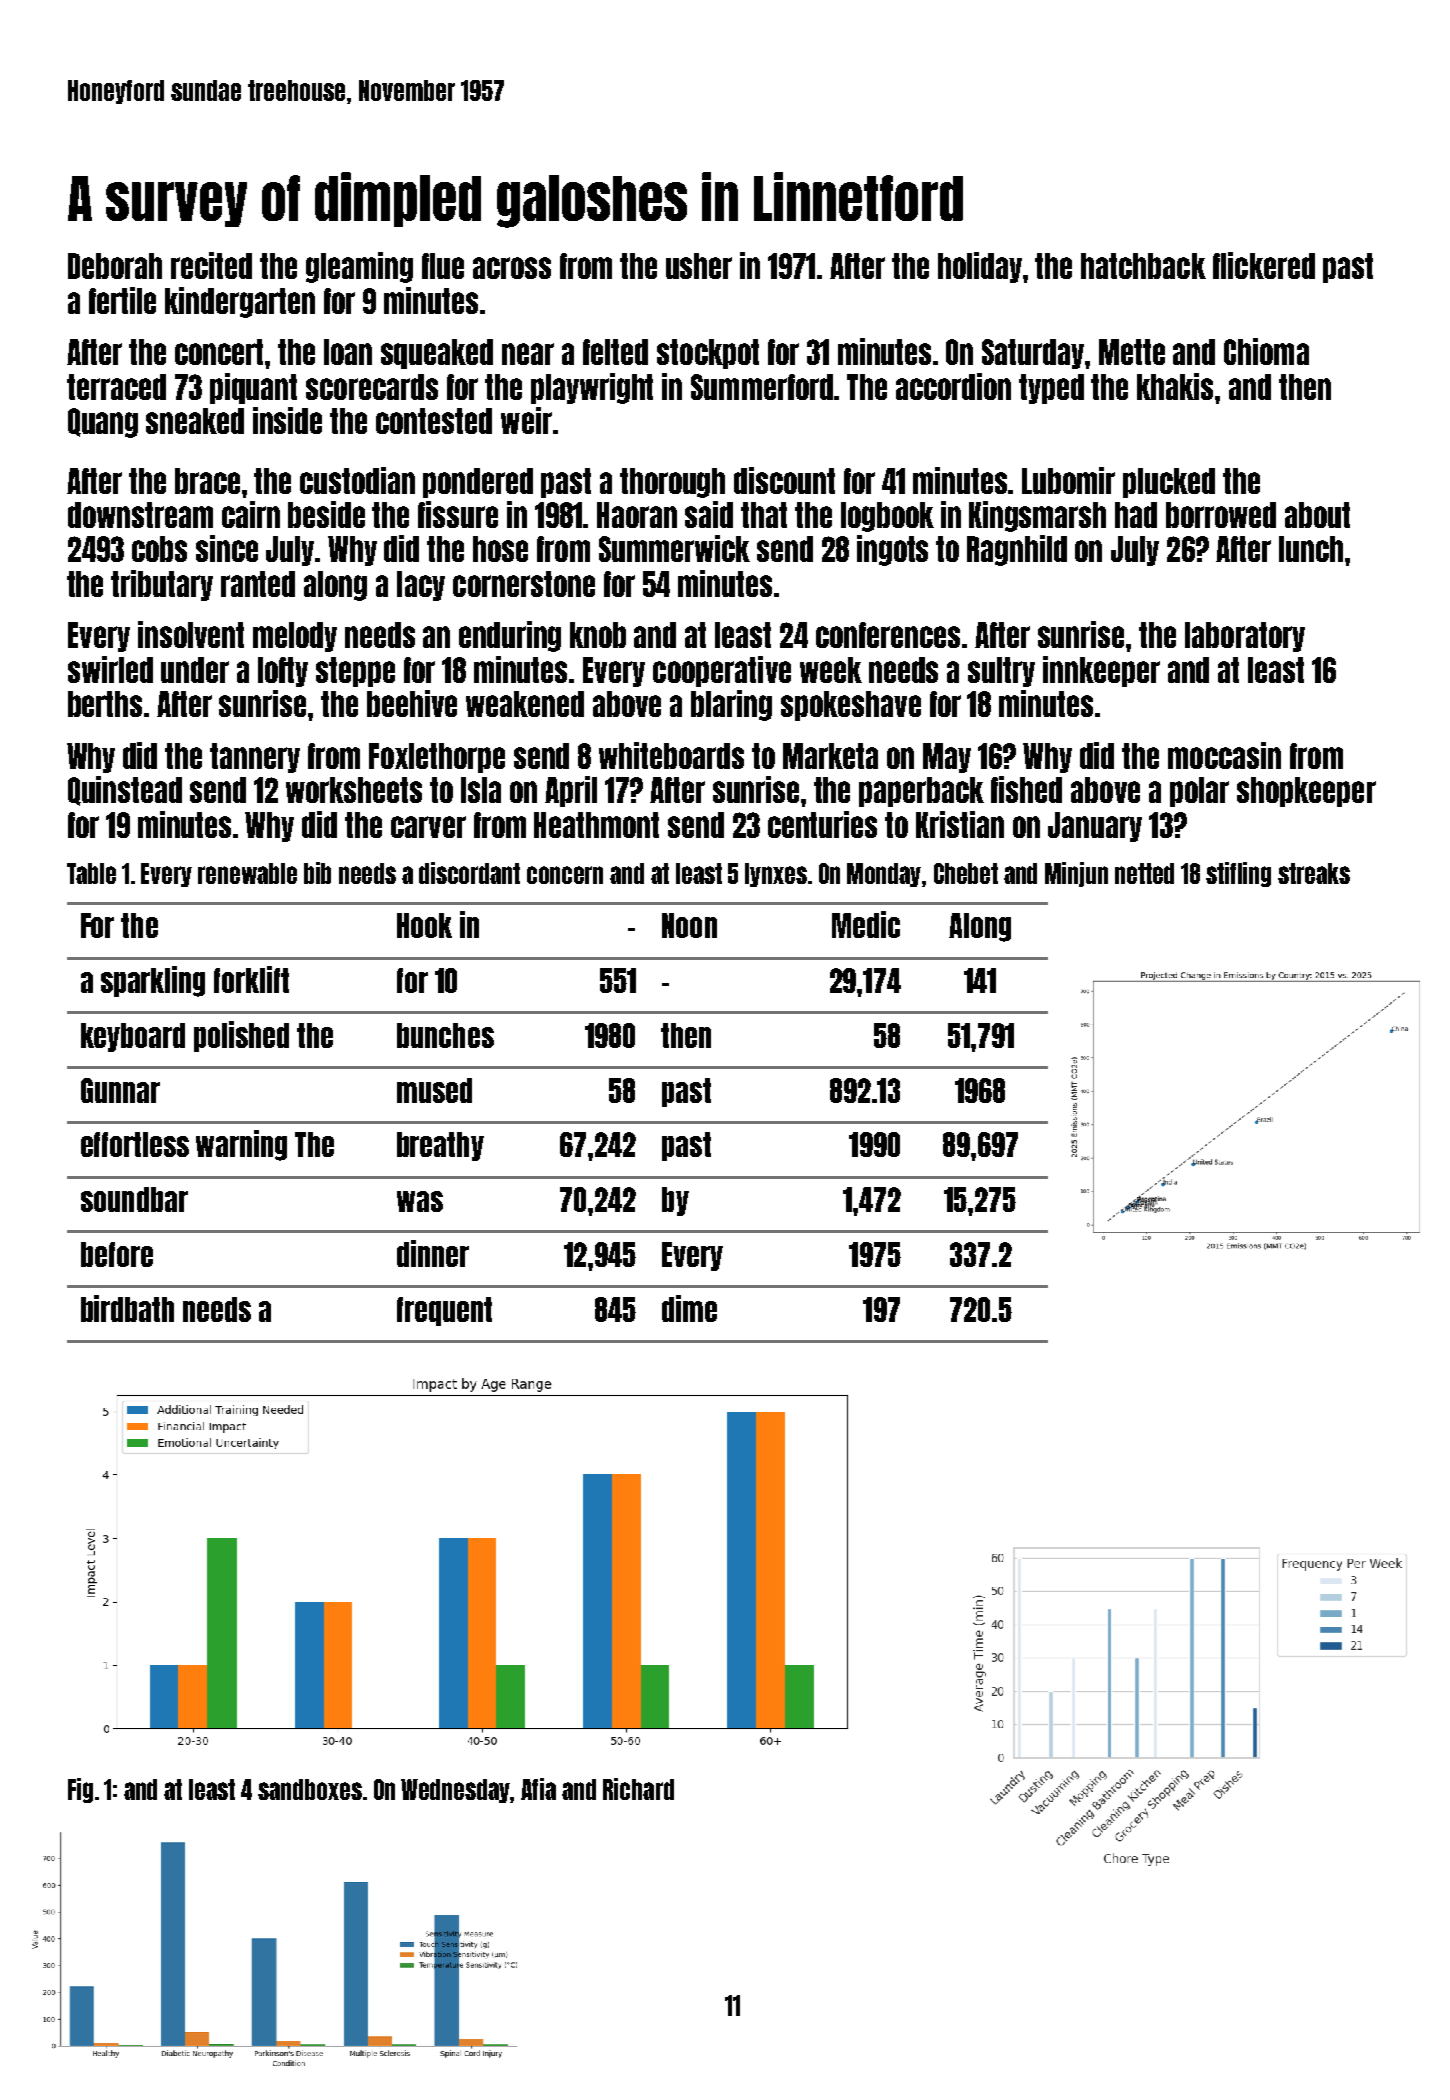 This image has height=2100, width=1450. What do you see at coordinates (355, 672) in the image?
I see `steppe` at bounding box center [355, 672].
